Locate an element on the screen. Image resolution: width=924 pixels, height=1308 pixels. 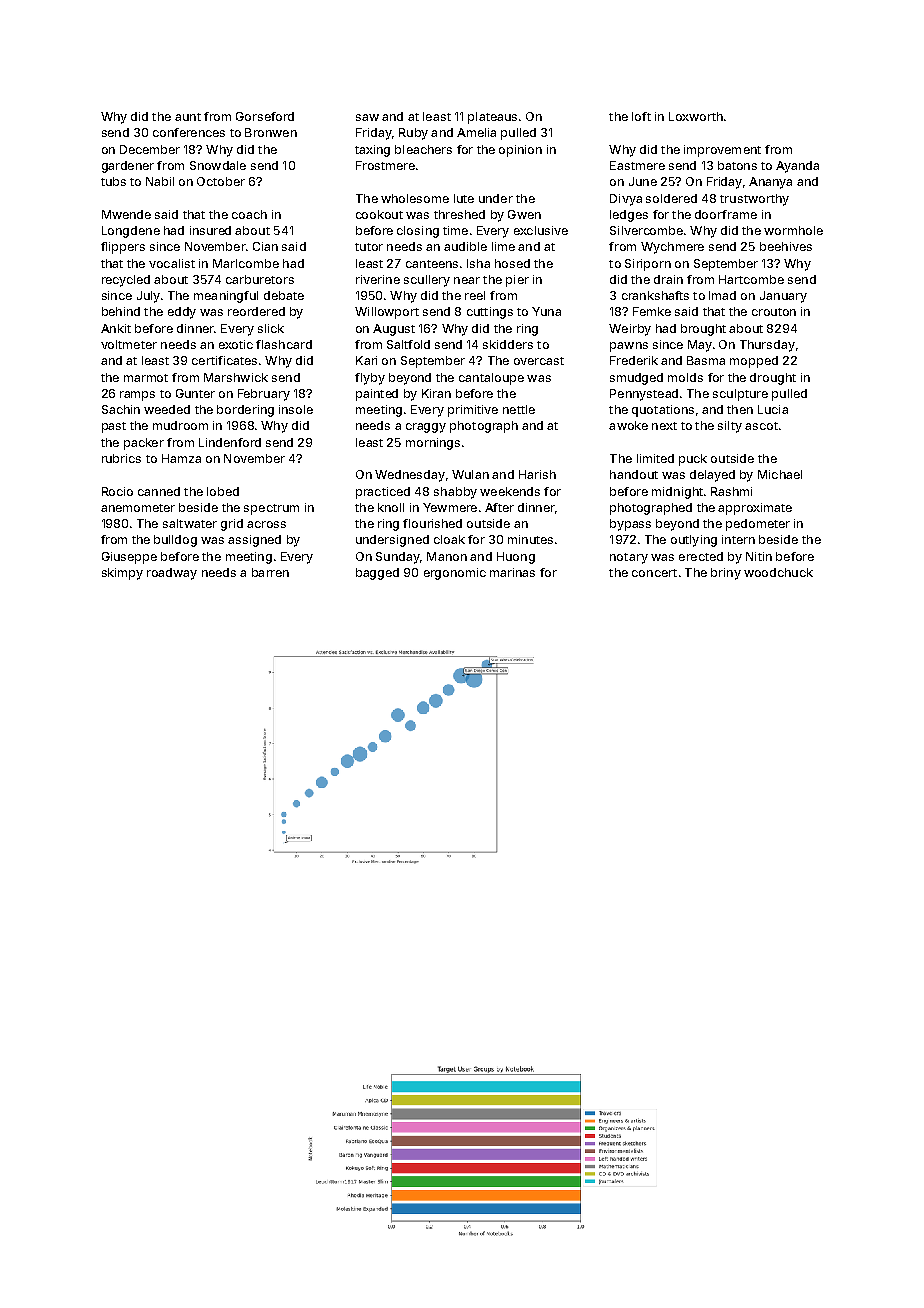
aunt is located at coordinates (188, 117).
